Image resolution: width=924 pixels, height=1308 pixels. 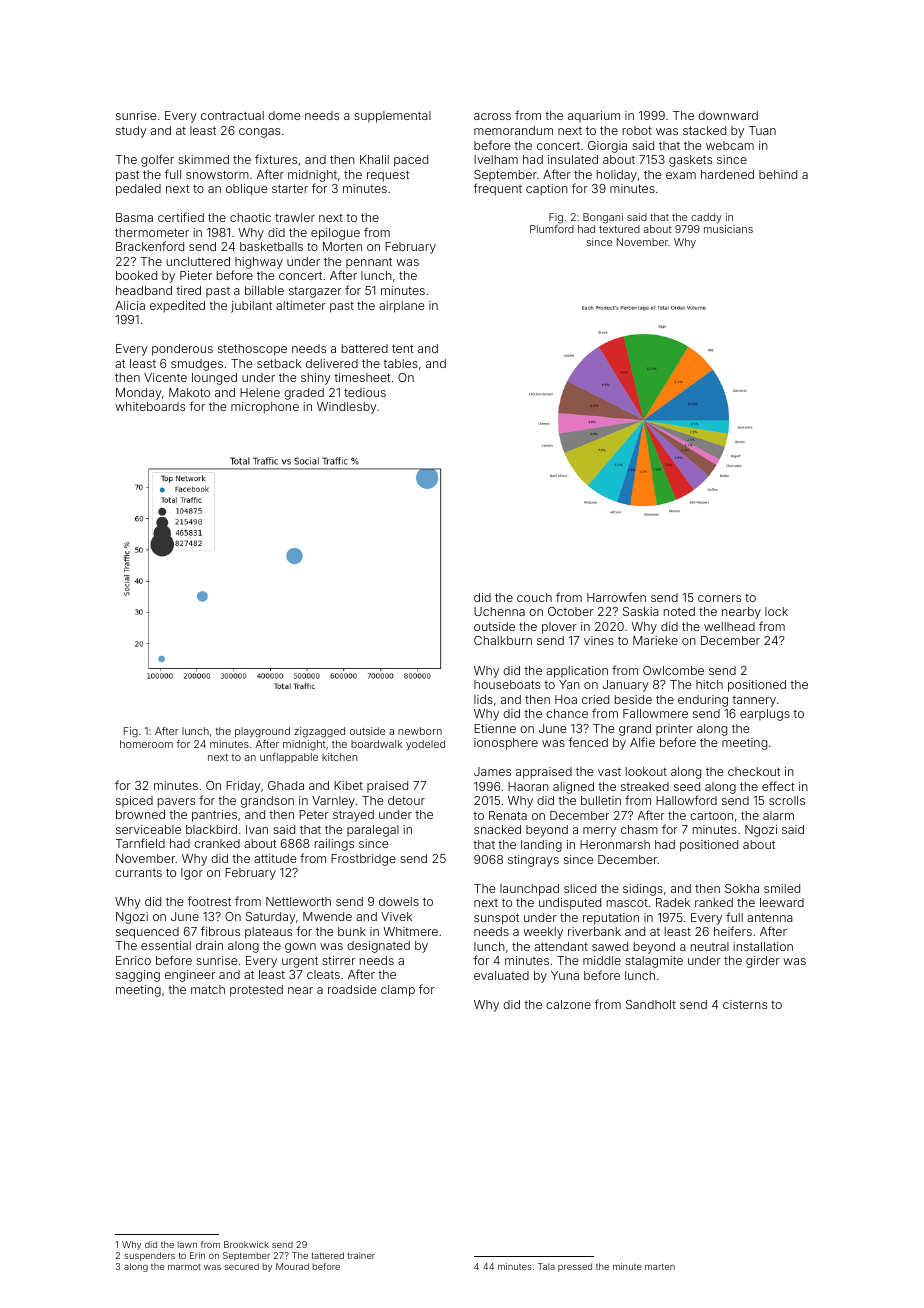 What do you see at coordinates (369, 263) in the image?
I see `pennant` at bounding box center [369, 263].
